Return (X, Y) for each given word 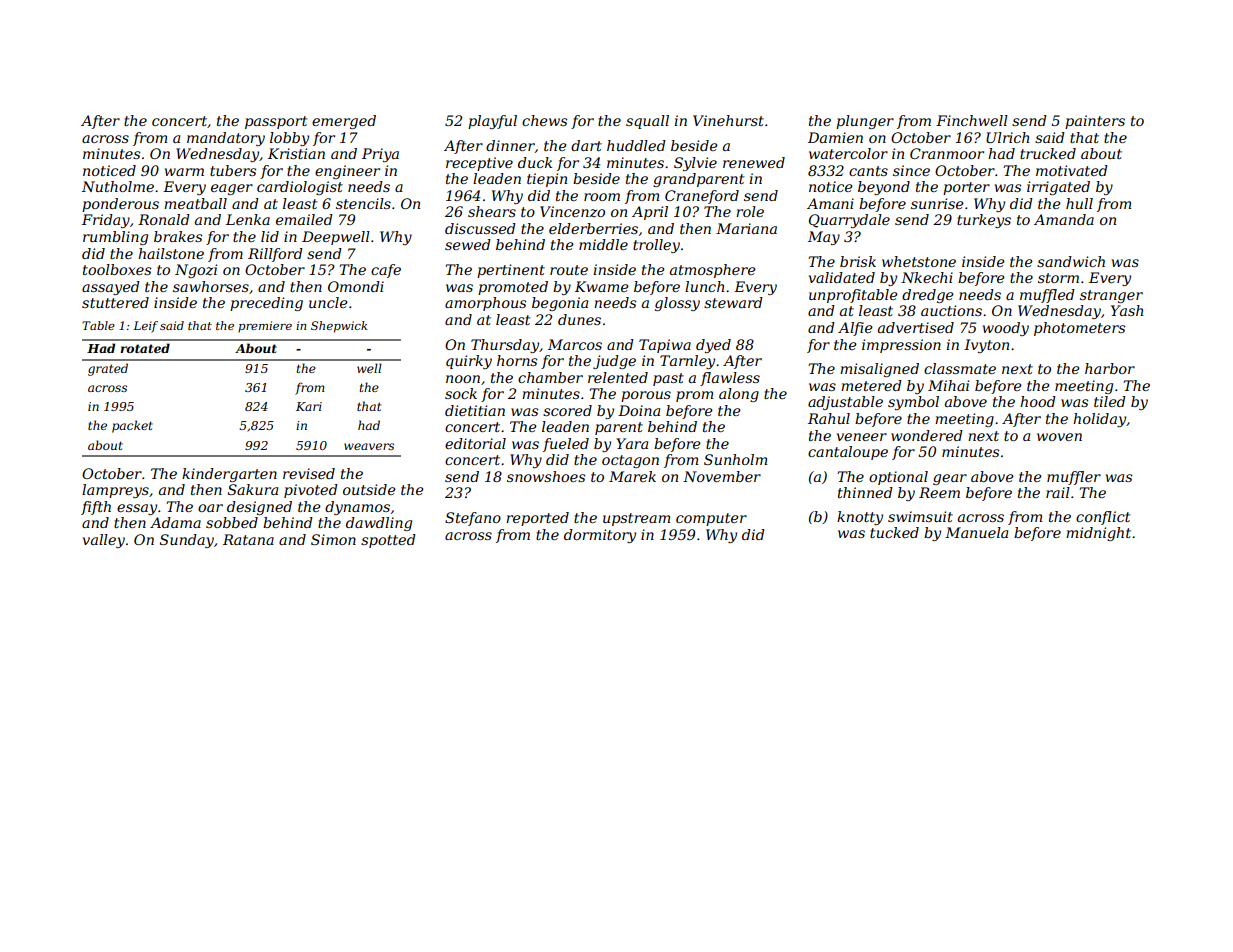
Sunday (187, 541)
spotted (388, 541)
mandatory (226, 139)
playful (492, 122)
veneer (862, 437)
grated (108, 369)
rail (1058, 492)
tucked (894, 532)
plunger (865, 122)
